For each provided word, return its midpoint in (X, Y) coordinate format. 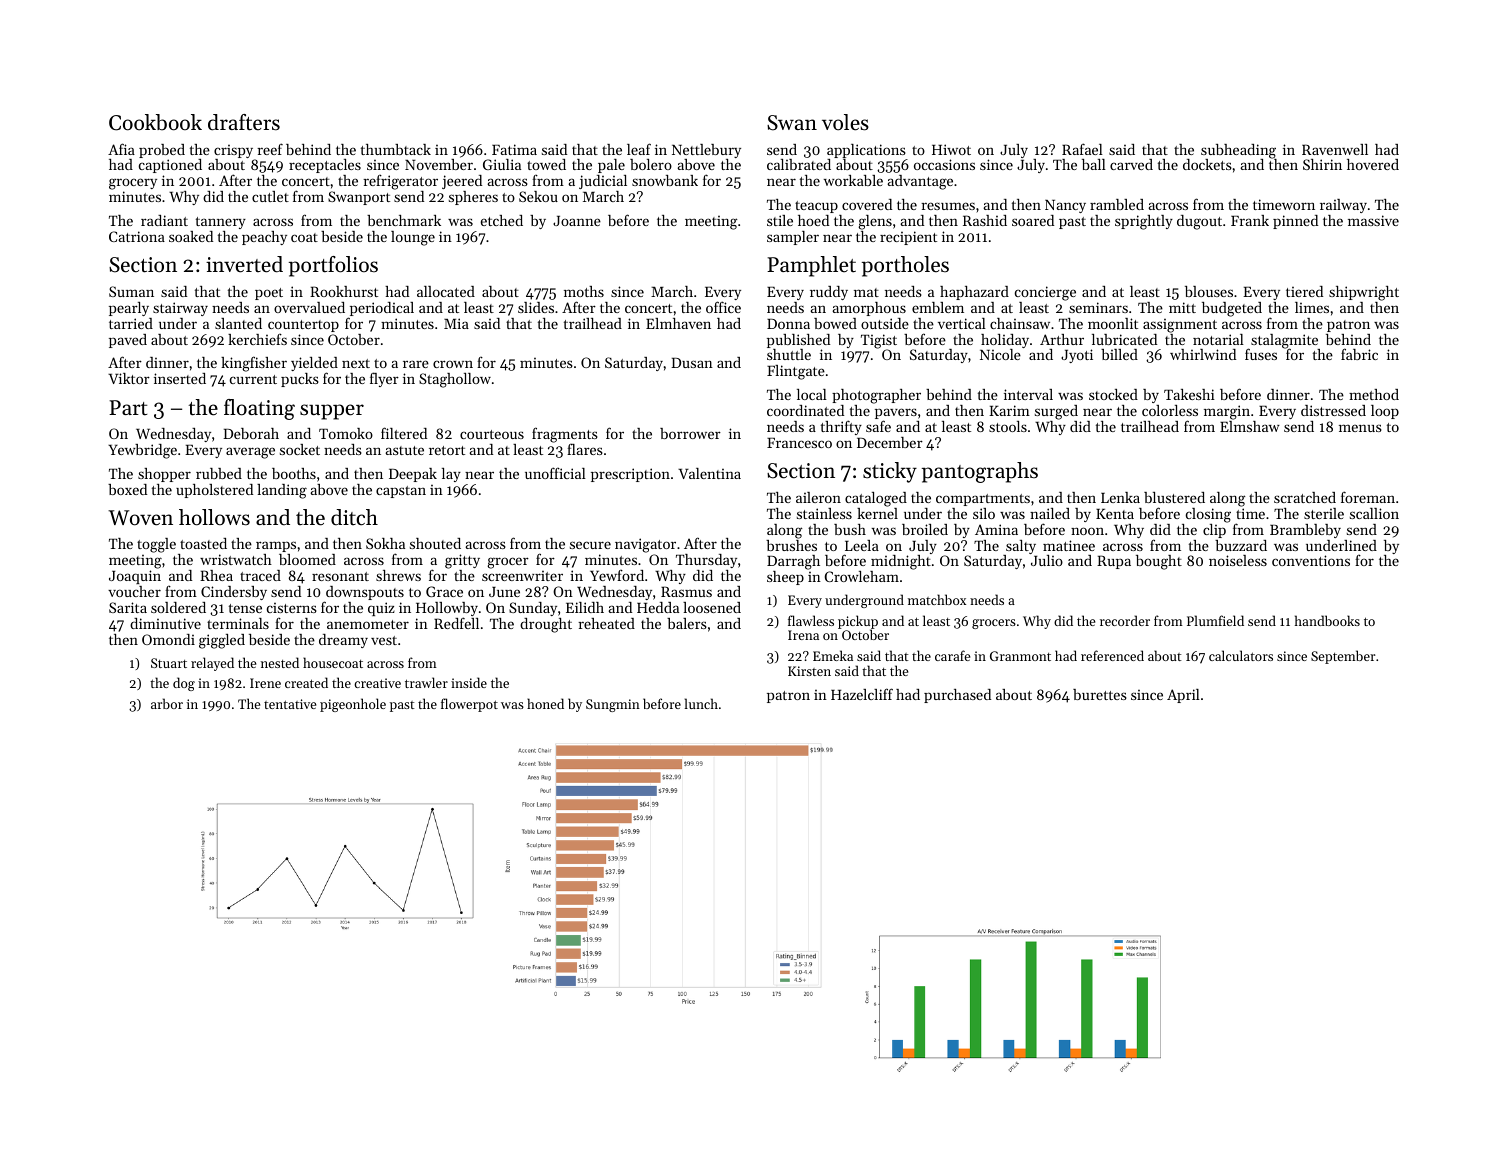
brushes (791, 545)
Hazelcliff (862, 694)
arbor (167, 703)
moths (584, 291)
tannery (221, 223)
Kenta (1115, 514)
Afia (121, 149)
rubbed (219, 473)
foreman (1368, 497)
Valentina (709, 473)
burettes (1100, 694)
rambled (1117, 204)
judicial (603, 182)
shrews (398, 575)
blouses (1209, 291)
